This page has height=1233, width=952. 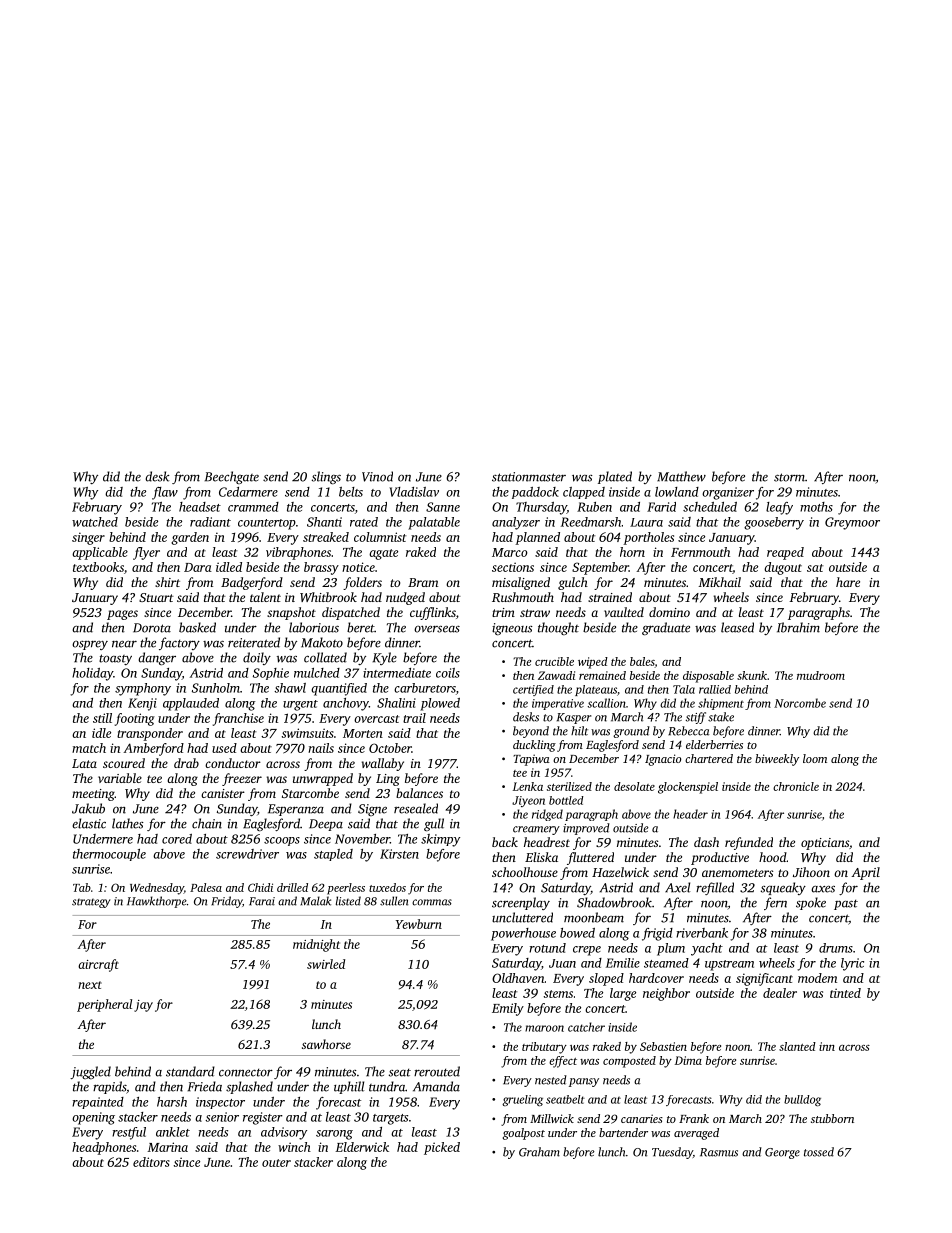 What do you see at coordinates (852, 523) in the page?
I see `Greymoor` at bounding box center [852, 523].
